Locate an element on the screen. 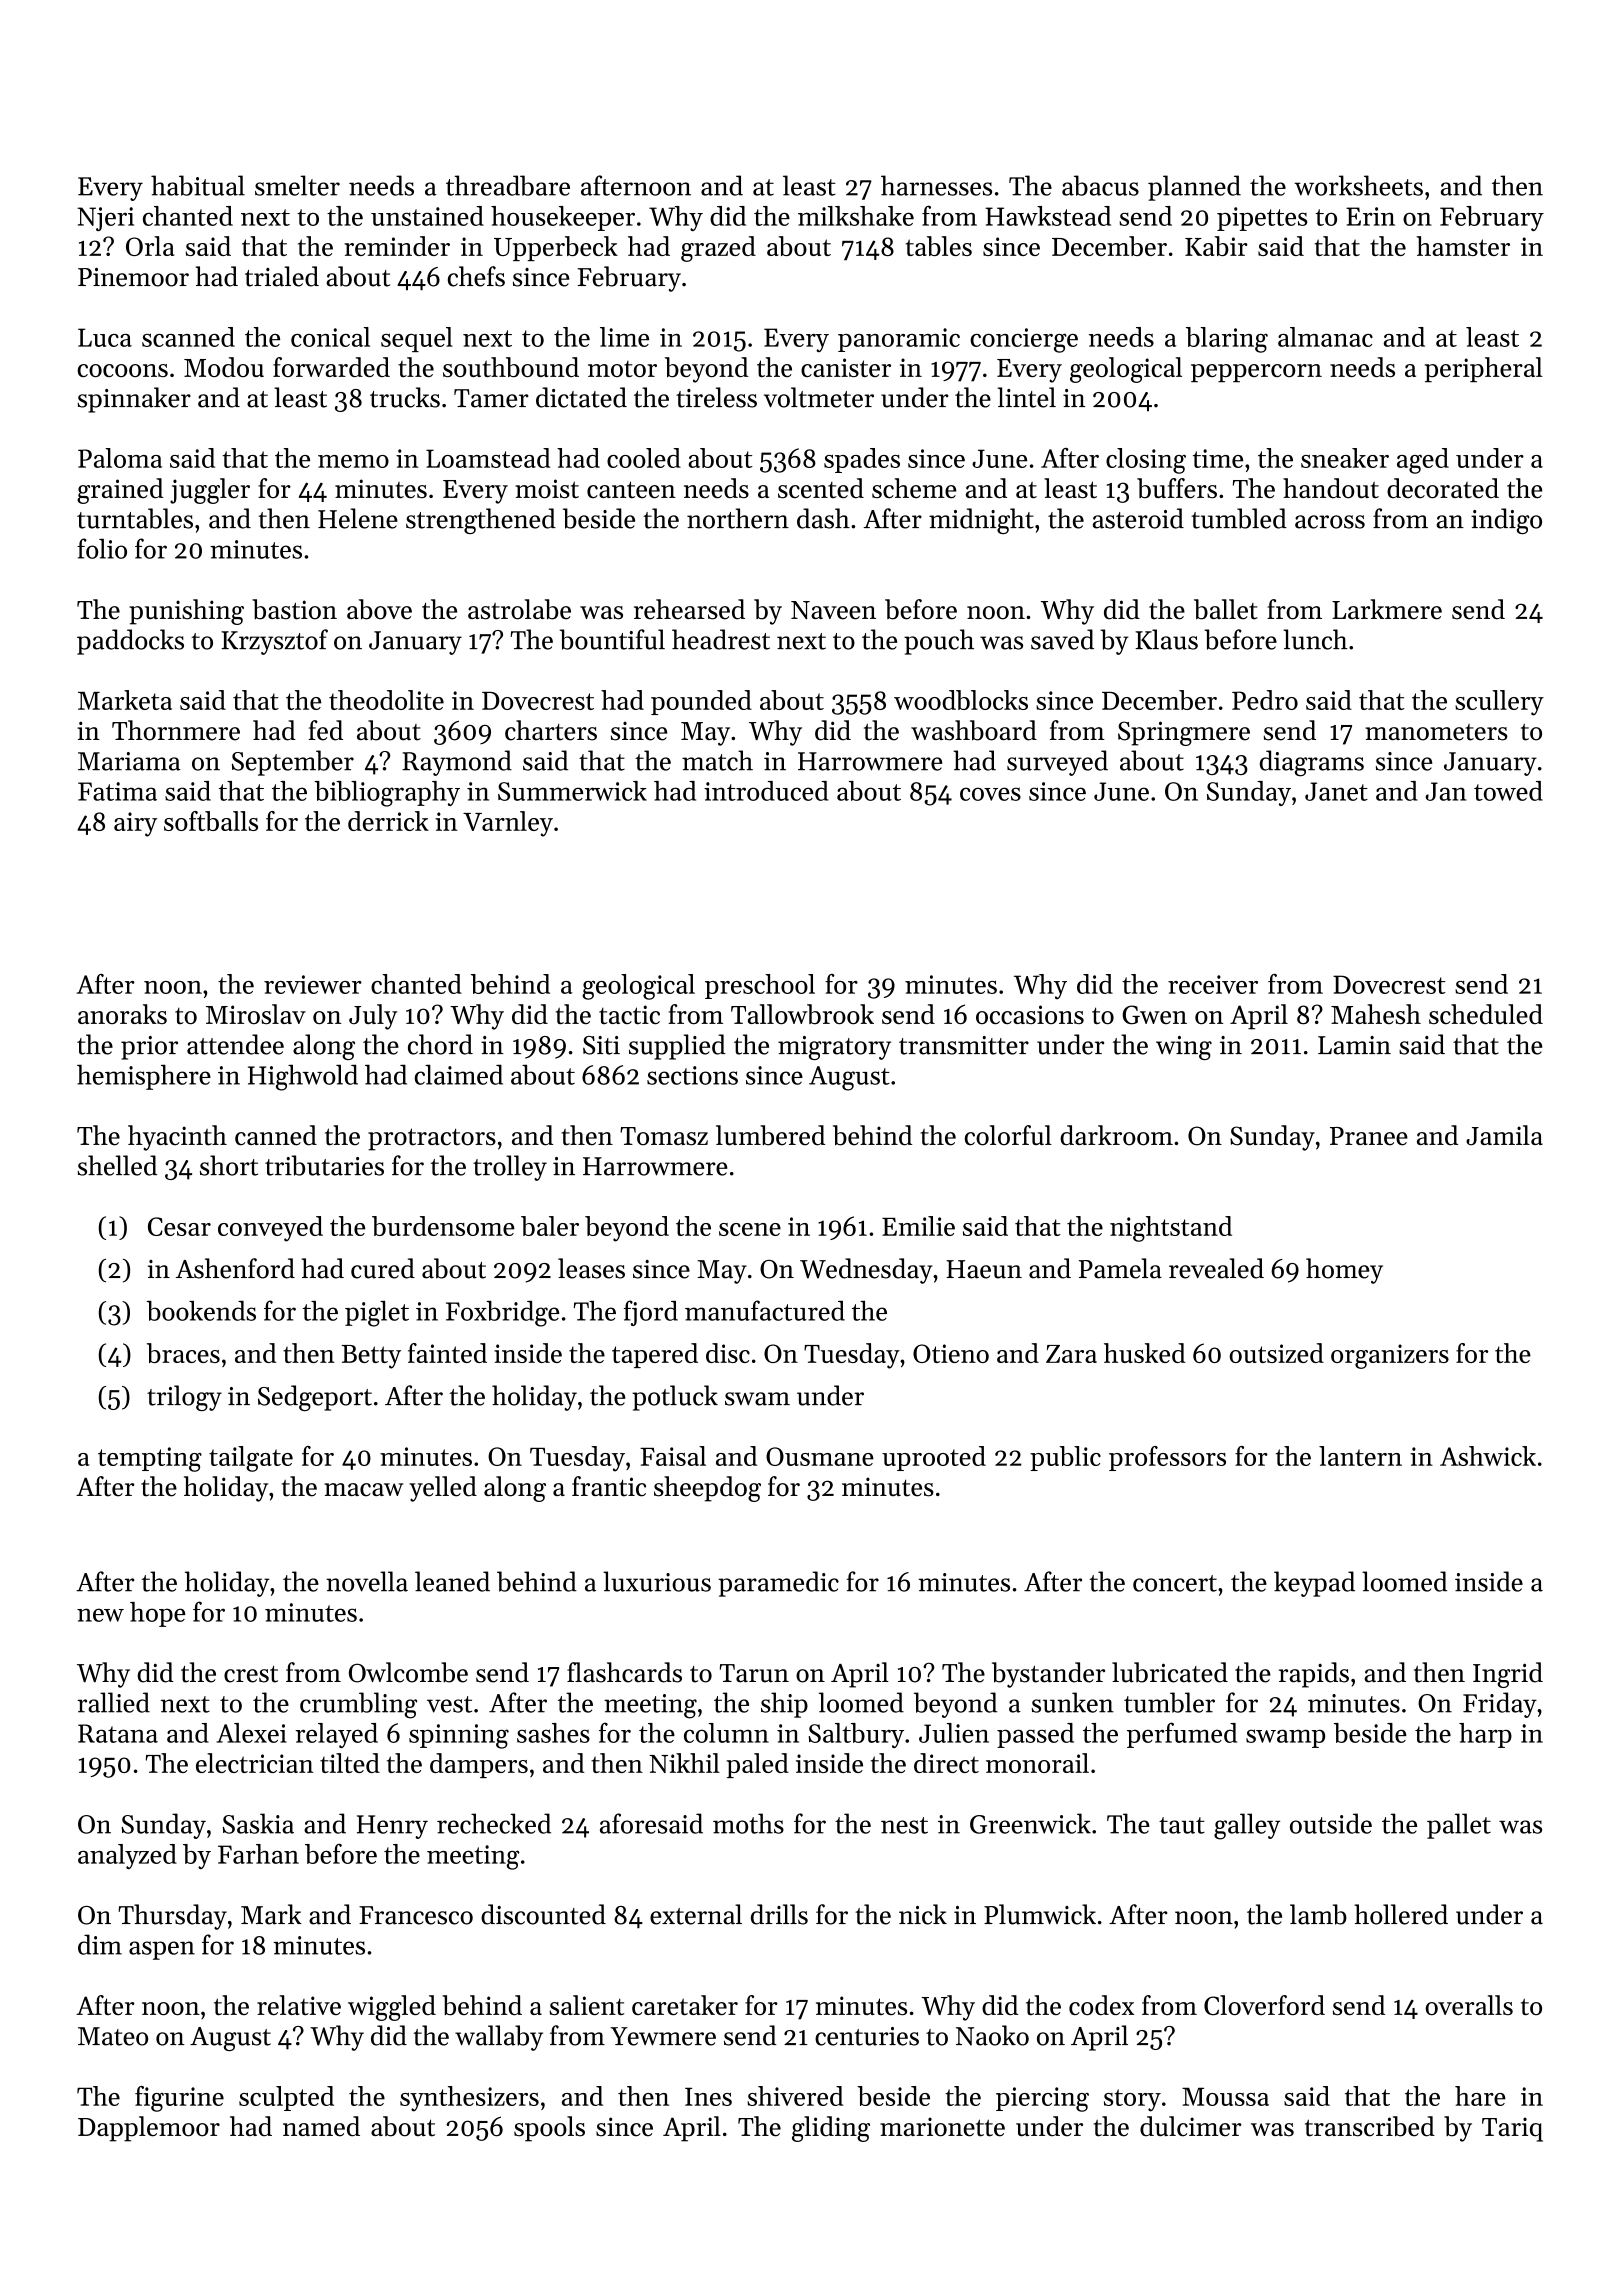 The image size is (1620, 2292). spools is located at coordinates (549, 2129).
